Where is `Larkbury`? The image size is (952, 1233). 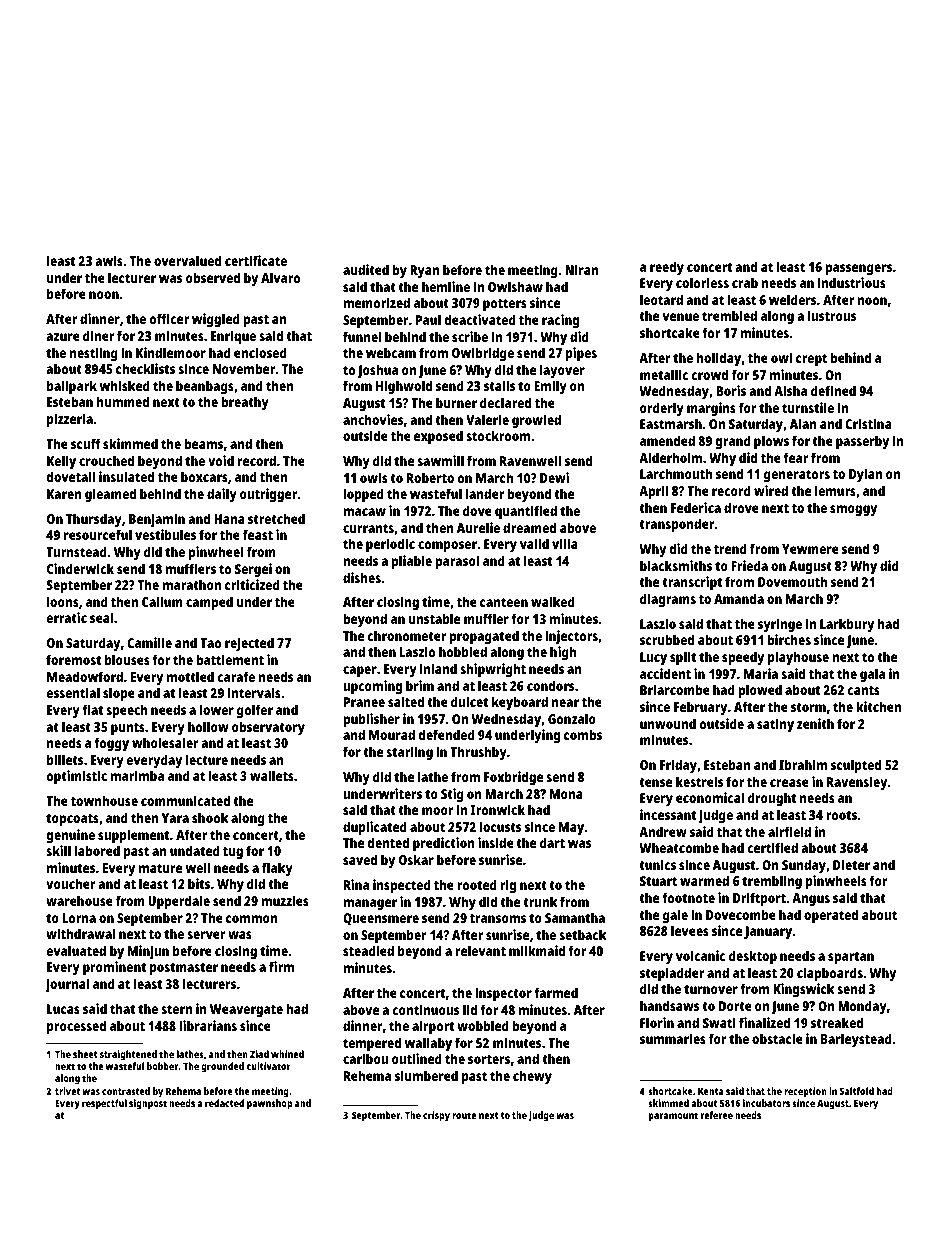 Larkbury is located at coordinates (847, 625).
